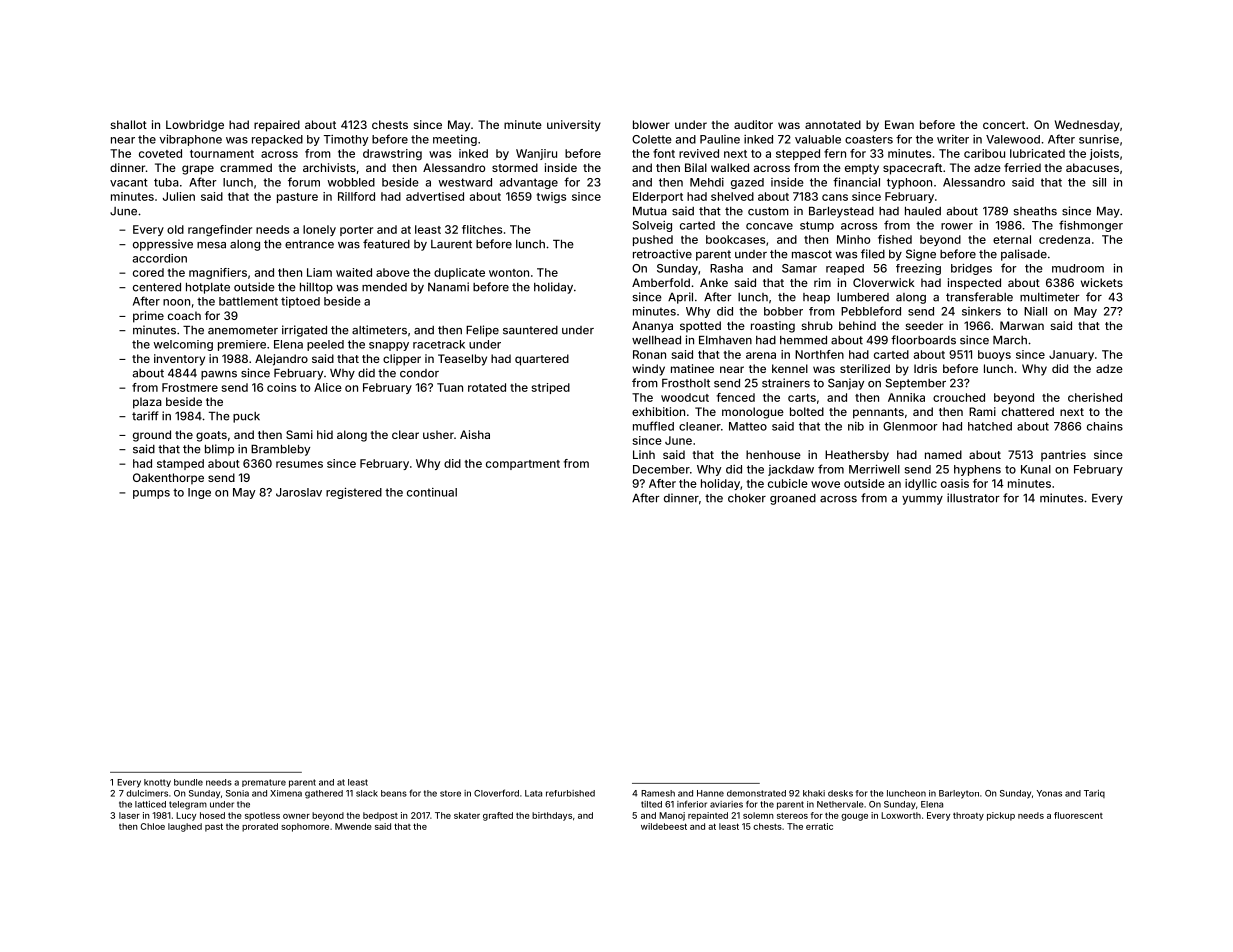 The height and width of the screenshot is (952, 1233). I want to click on Julien, so click(179, 196).
